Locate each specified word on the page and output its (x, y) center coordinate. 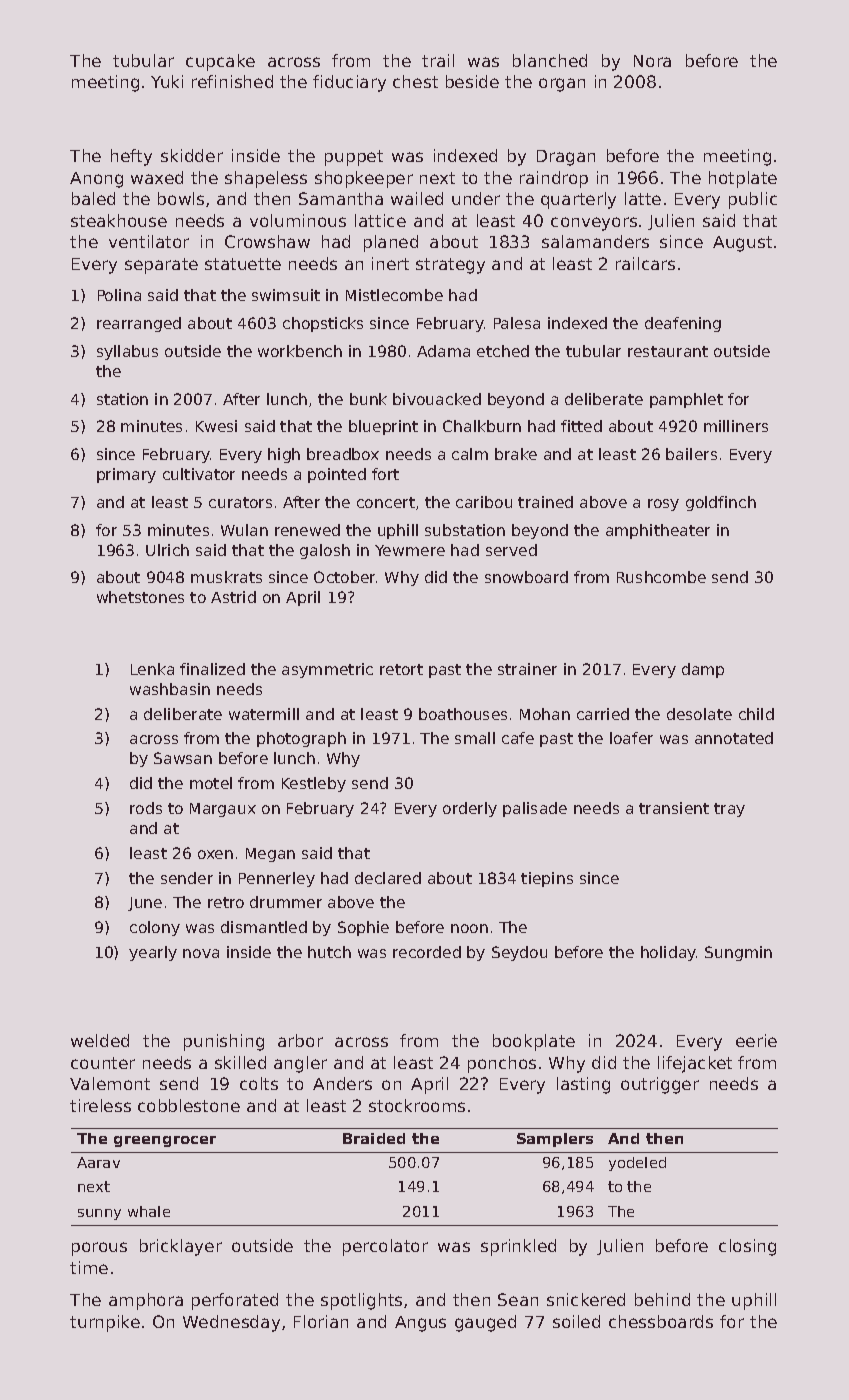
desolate (699, 714)
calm (470, 454)
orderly (470, 809)
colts (259, 1083)
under (476, 198)
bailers (691, 454)
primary (126, 475)
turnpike (105, 1323)
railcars (645, 263)
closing (747, 1247)
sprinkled (518, 1247)
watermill (264, 714)
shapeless (266, 179)
